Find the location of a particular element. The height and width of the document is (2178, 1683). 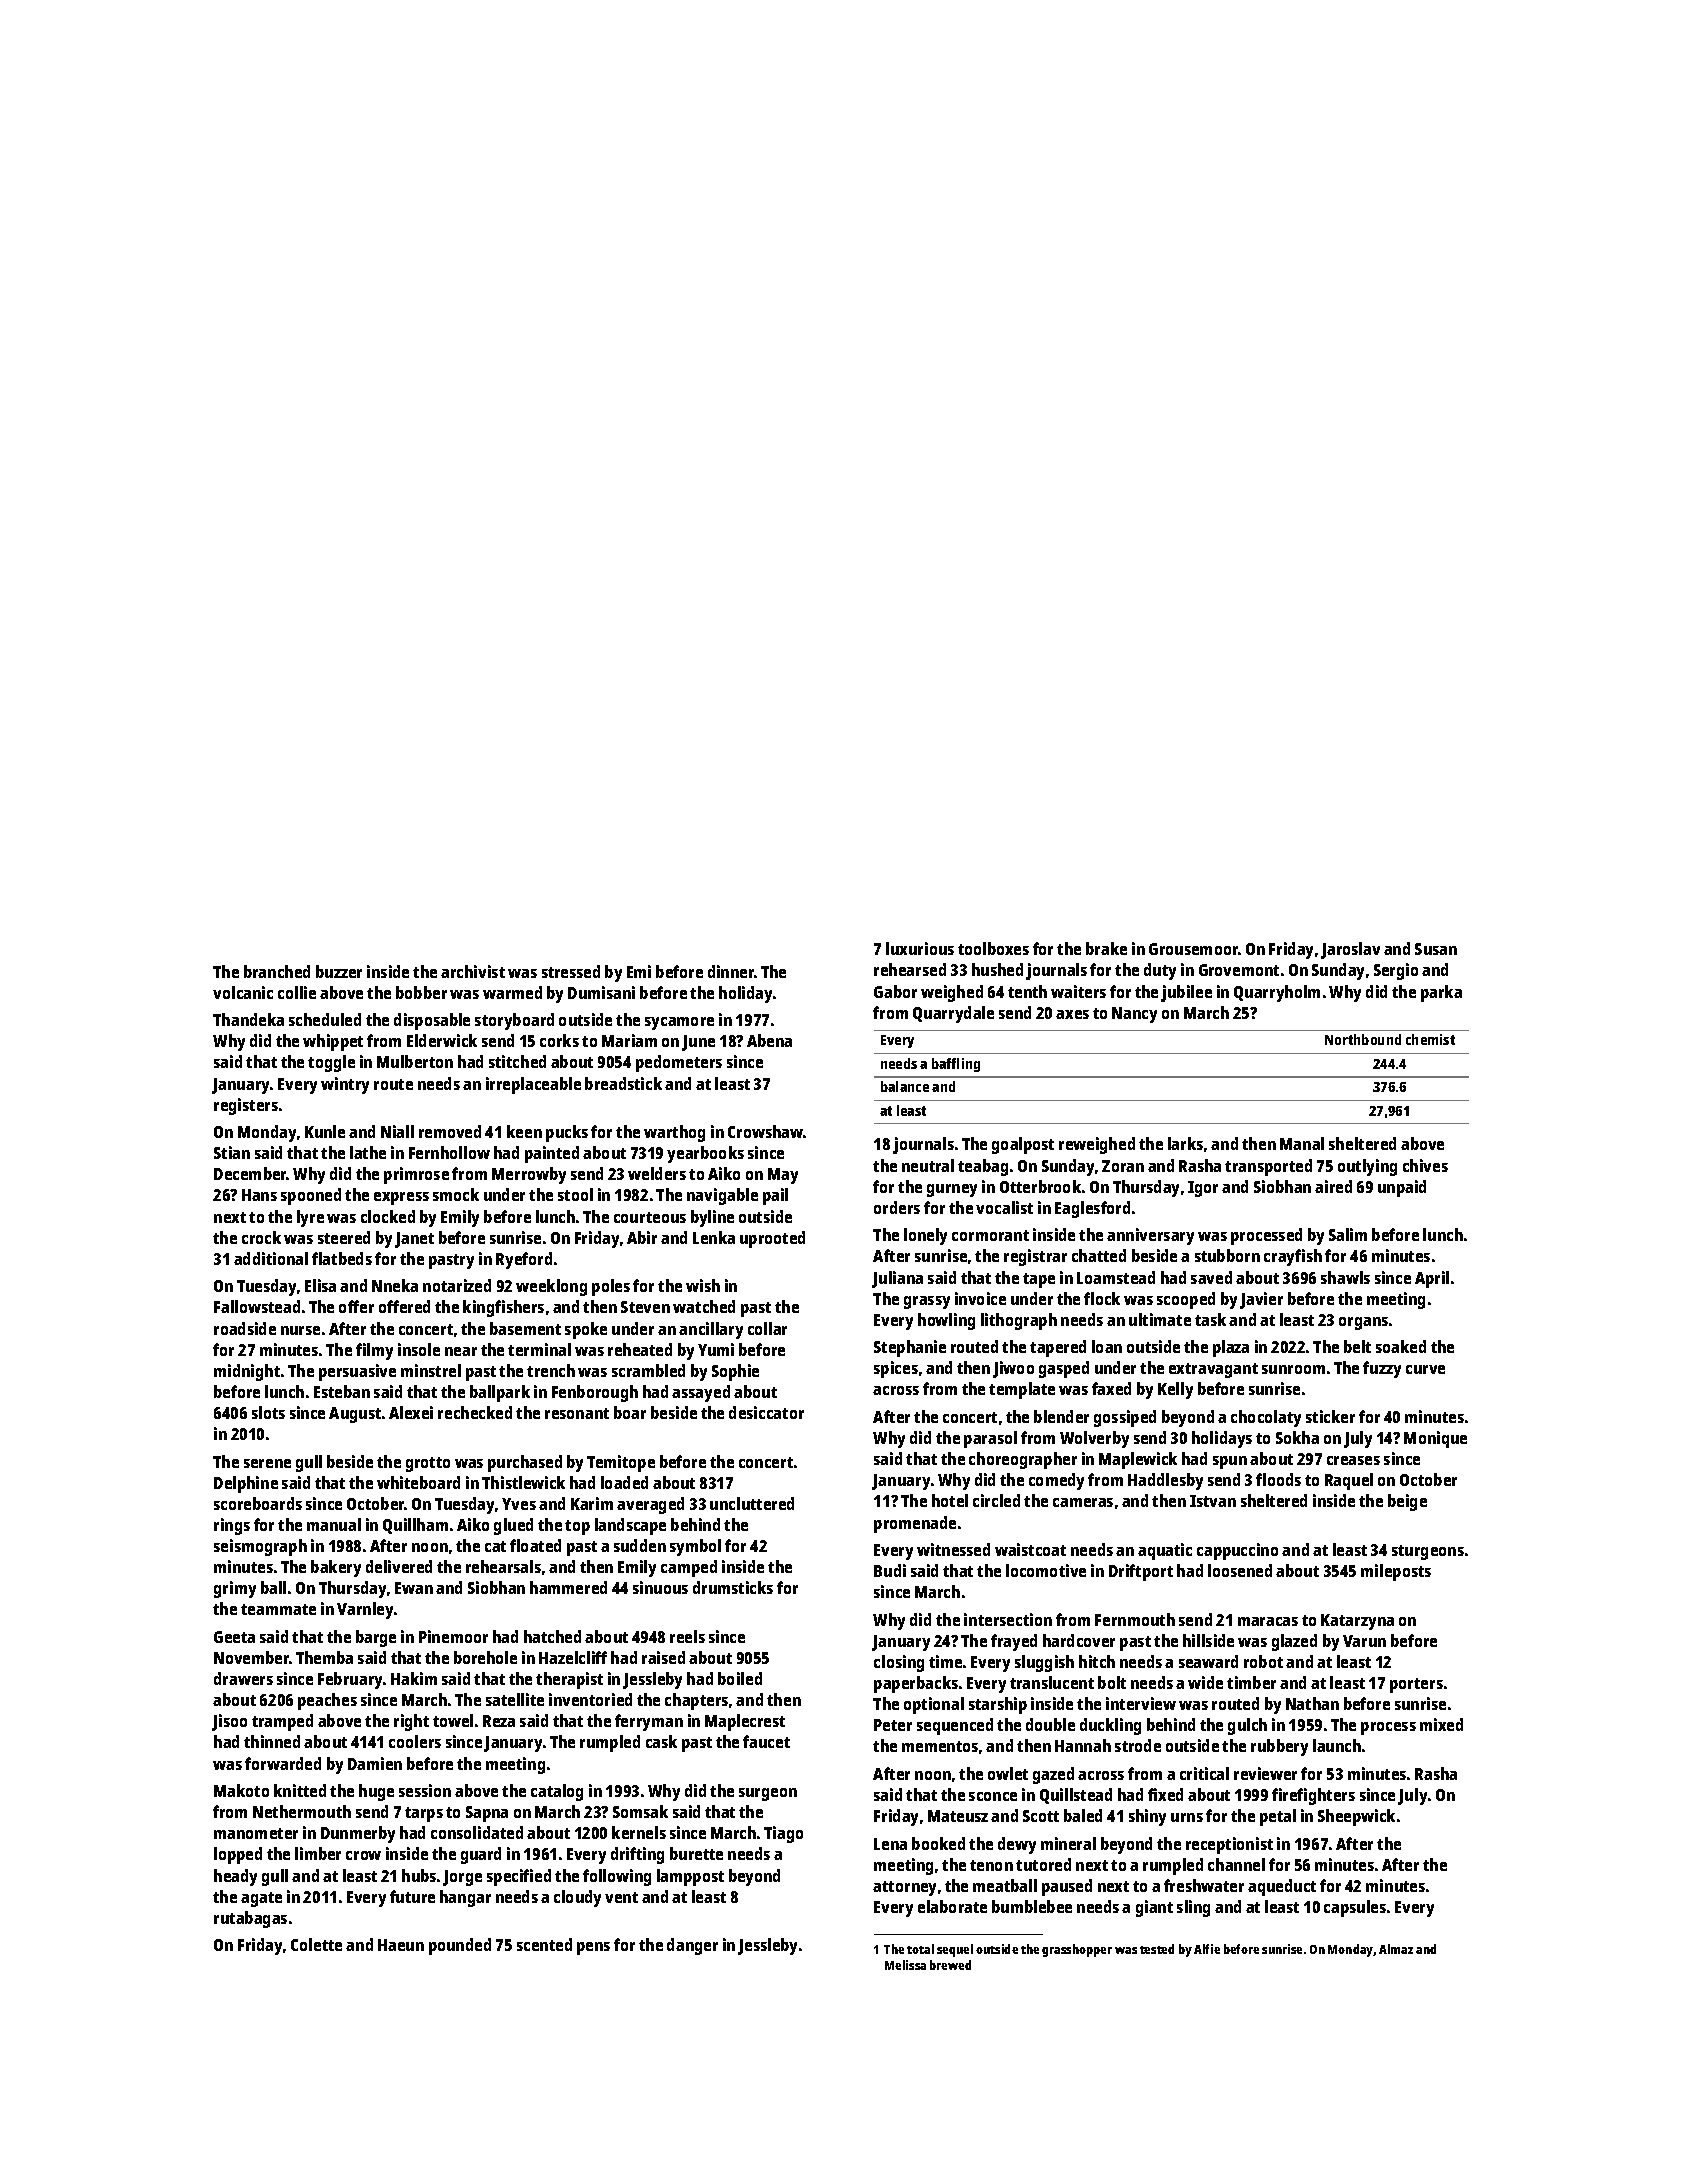

buzzer is located at coordinates (339, 971).
